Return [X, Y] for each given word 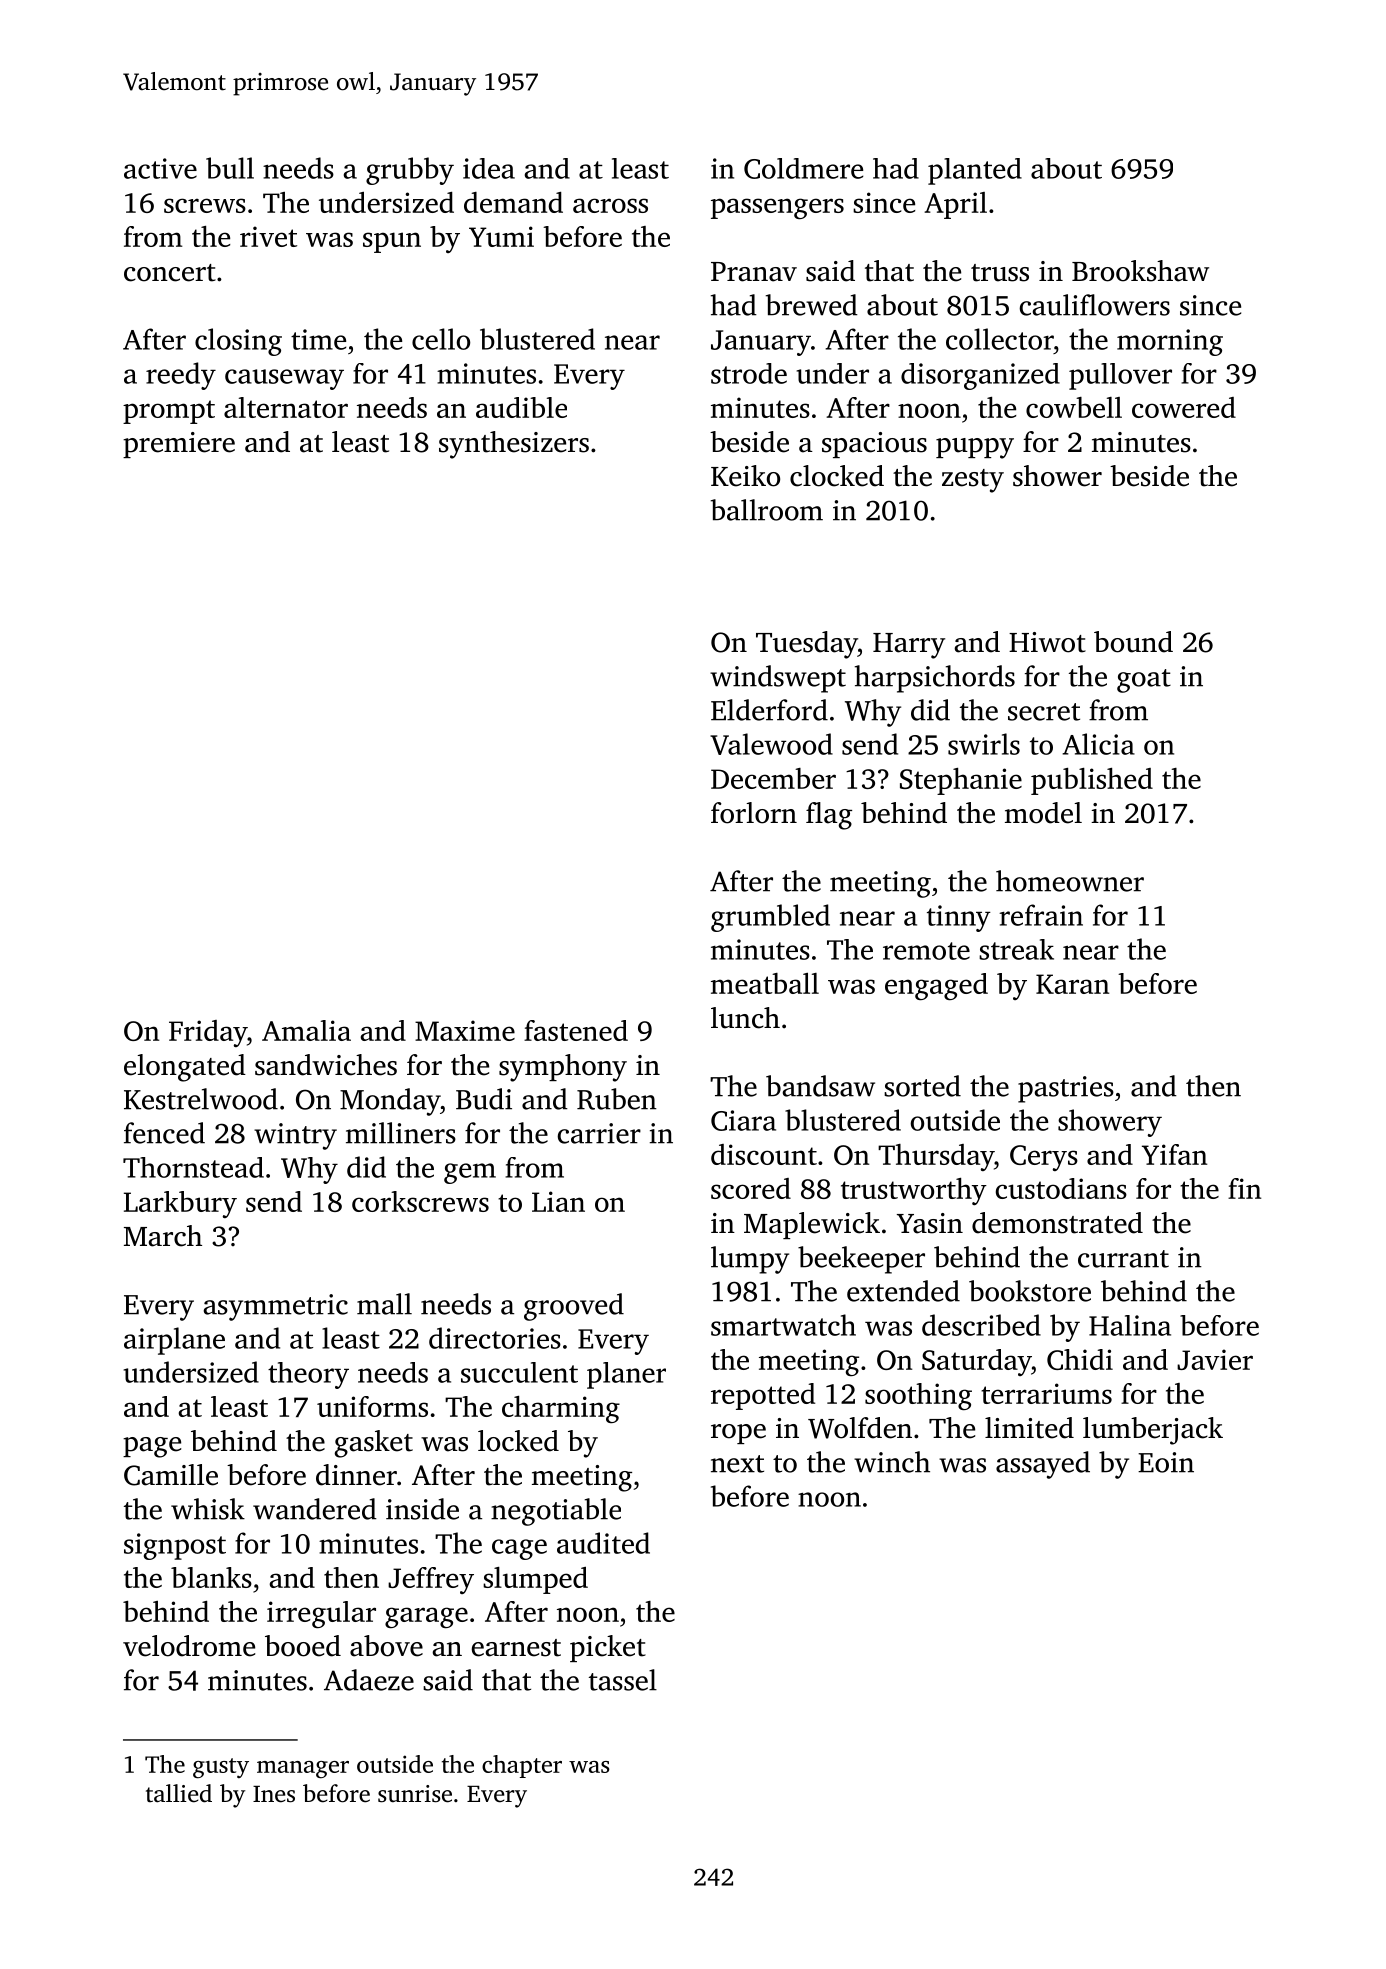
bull [230, 168]
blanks [211, 1577]
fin [1244, 1188]
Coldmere [803, 168]
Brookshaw [1140, 271]
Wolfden [860, 1428]
